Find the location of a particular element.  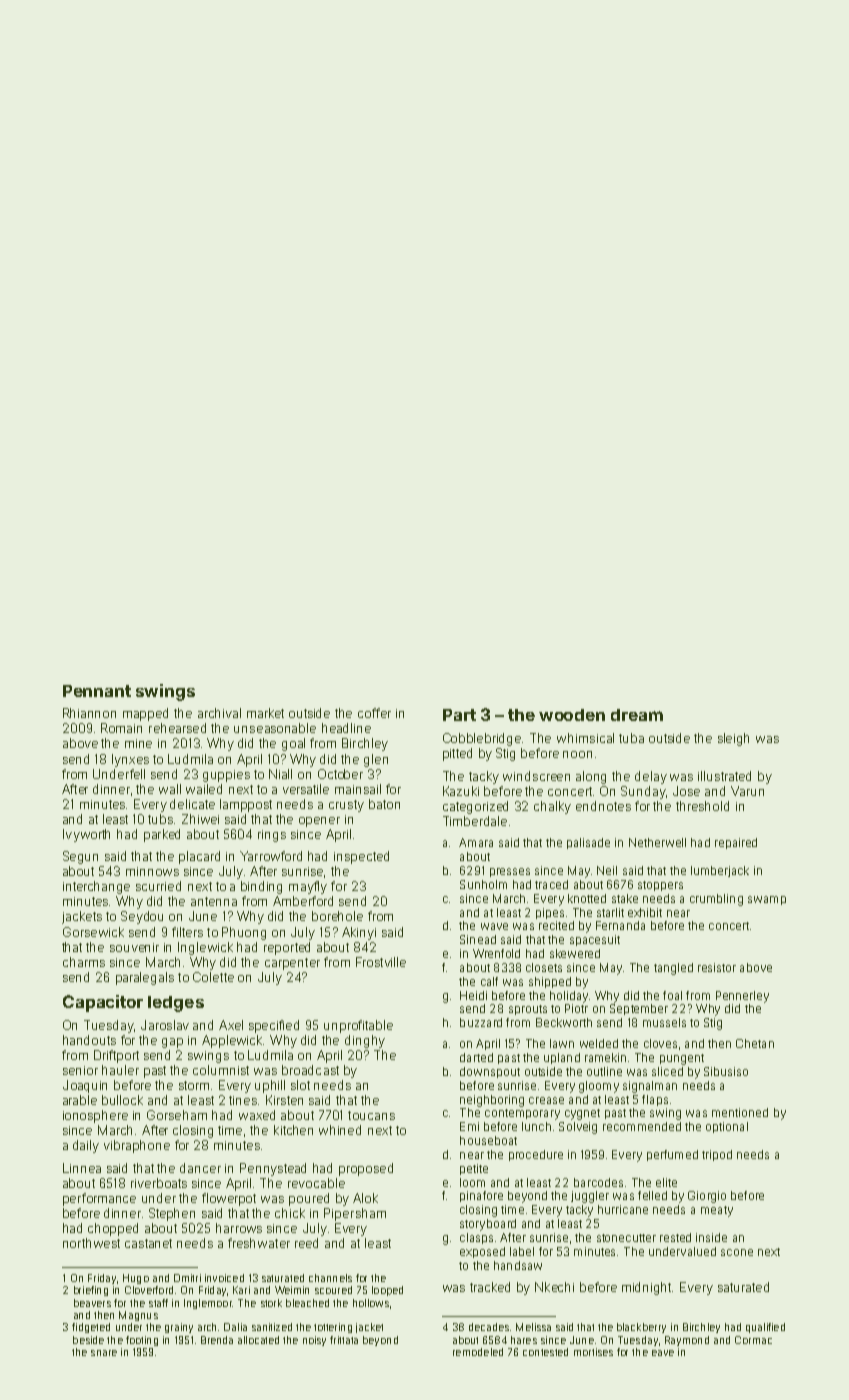

starlit is located at coordinates (610, 912).
